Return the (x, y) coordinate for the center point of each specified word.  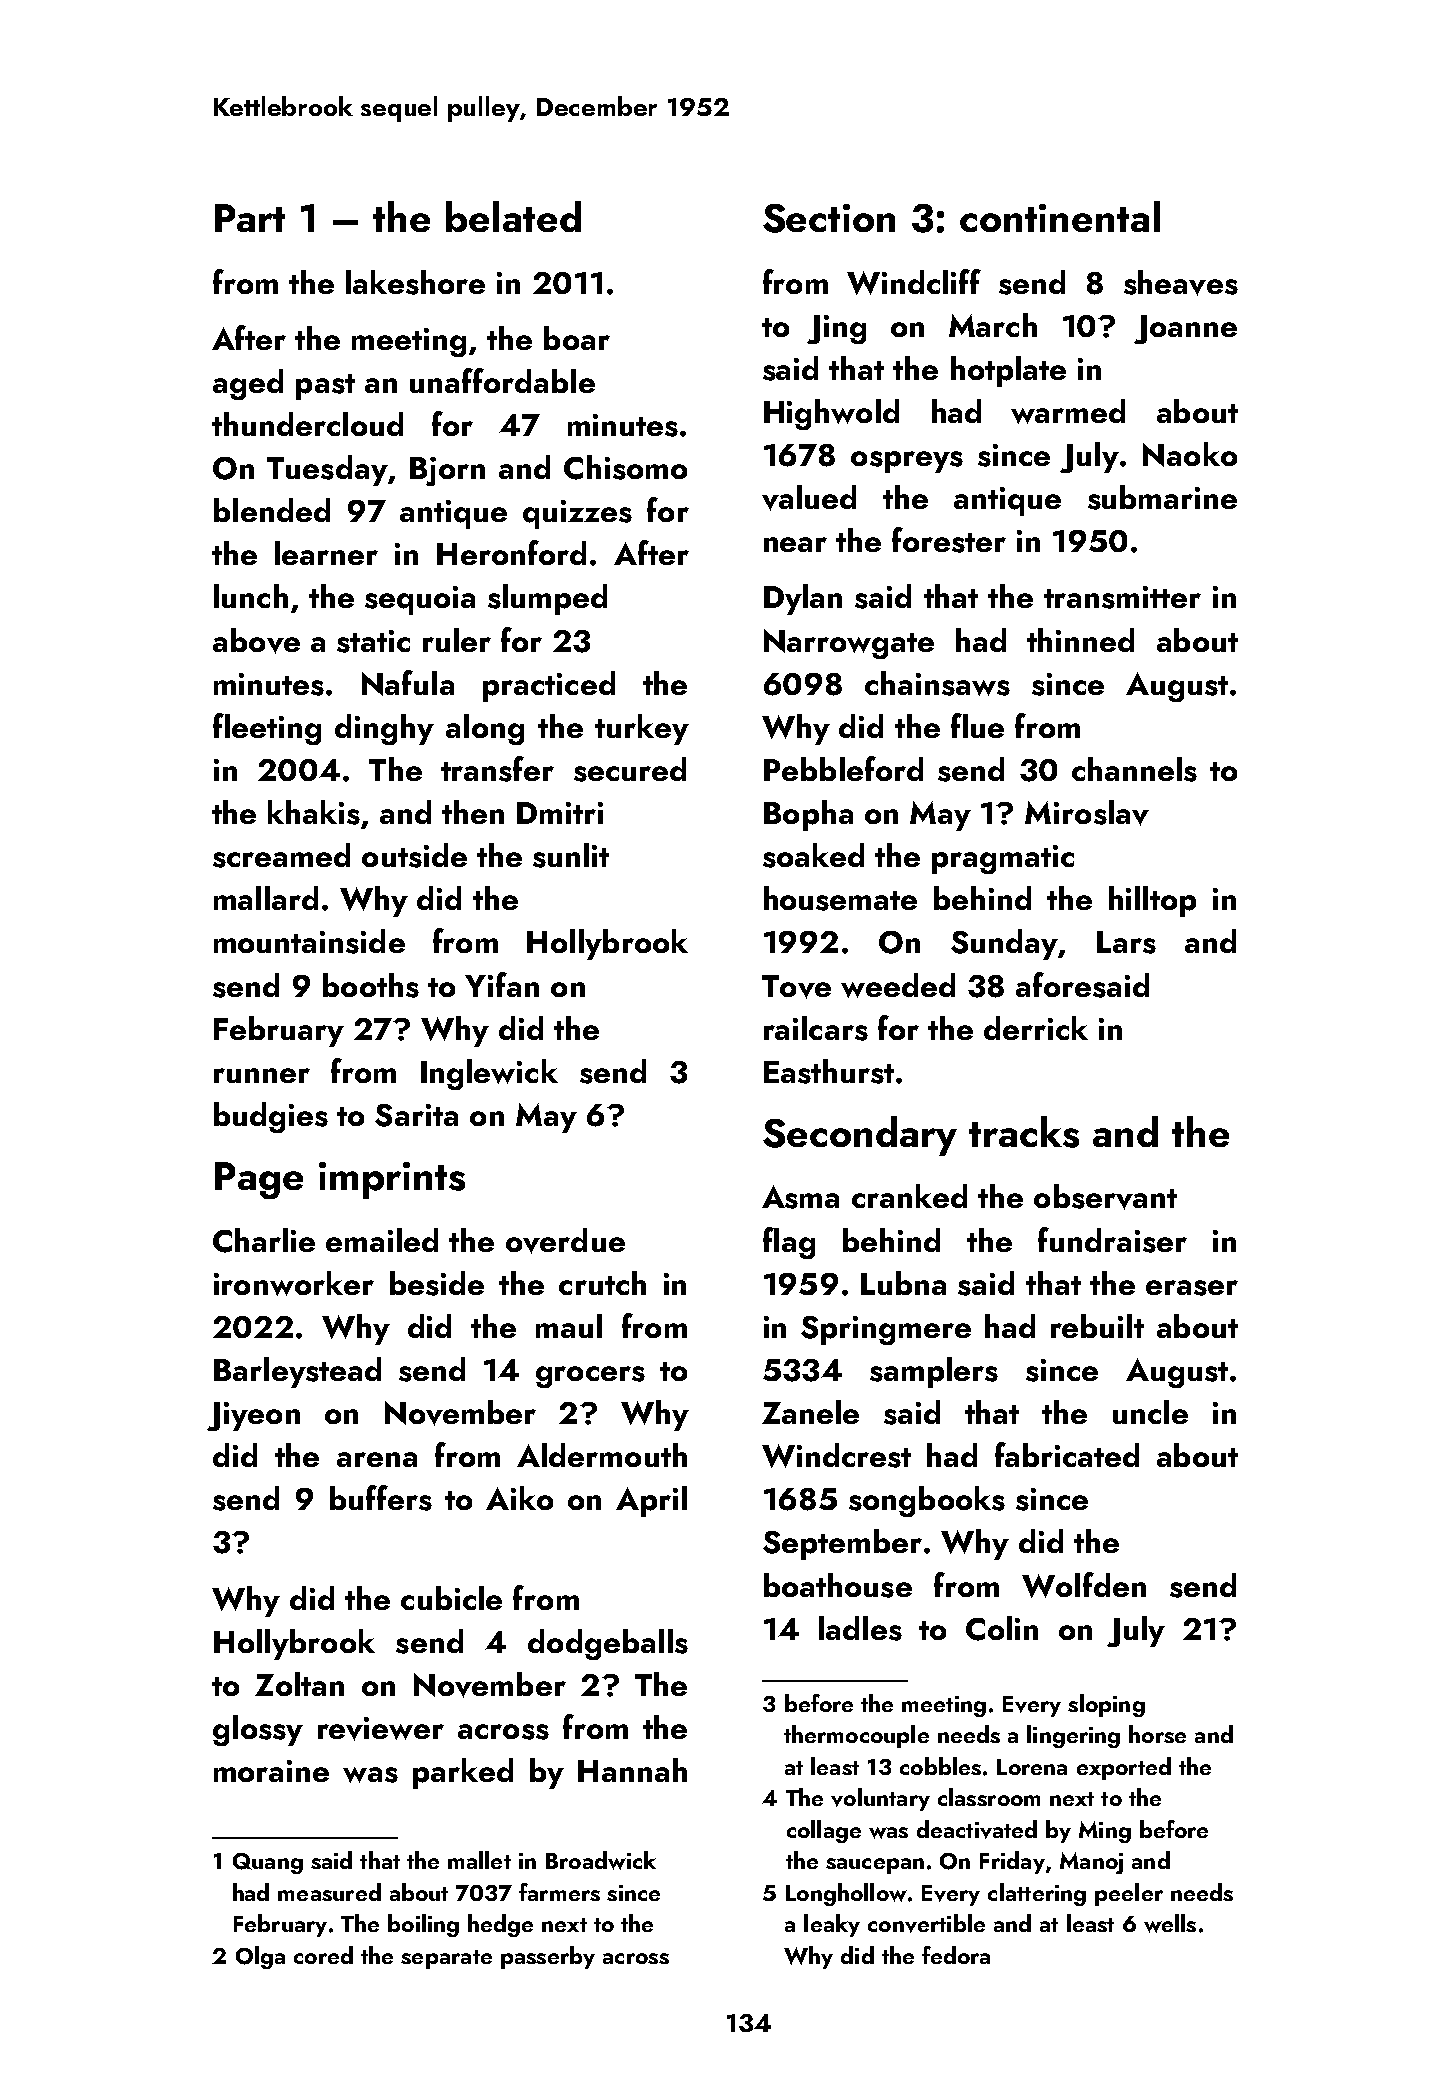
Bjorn (447, 471)
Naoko (1190, 454)
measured (329, 1892)
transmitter (1122, 597)
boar (577, 338)
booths (371, 985)
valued (809, 498)
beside (437, 1283)
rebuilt (1097, 1326)
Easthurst (829, 1071)
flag (789, 1243)
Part (250, 218)
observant (1105, 1197)
